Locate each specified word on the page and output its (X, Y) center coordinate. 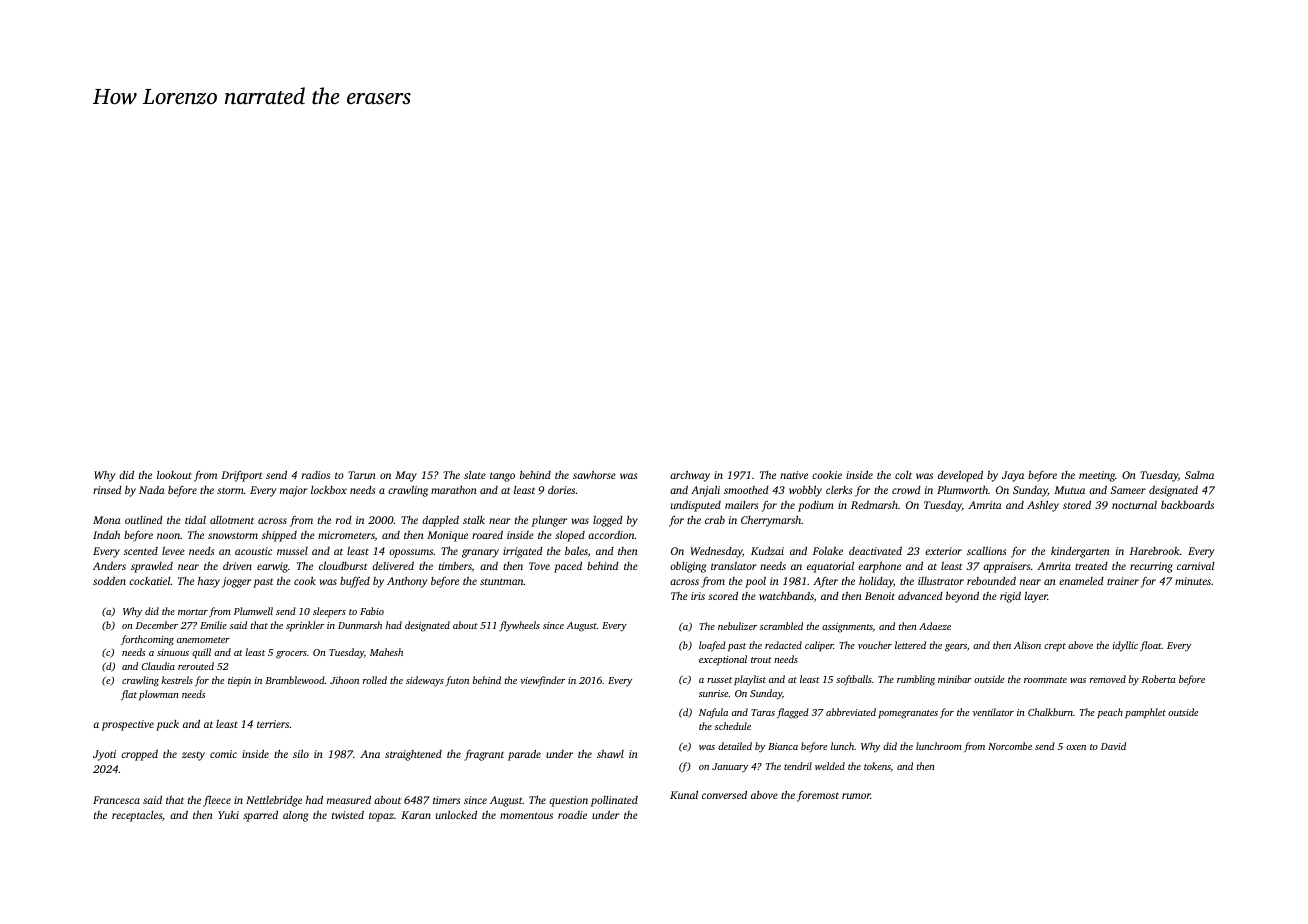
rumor (856, 796)
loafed (712, 646)
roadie (572, 815)
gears (956, 648)
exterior (943, 551)
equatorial (830, 567)
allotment (232, 520)
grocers (291, 655)
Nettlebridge (274, 801)
